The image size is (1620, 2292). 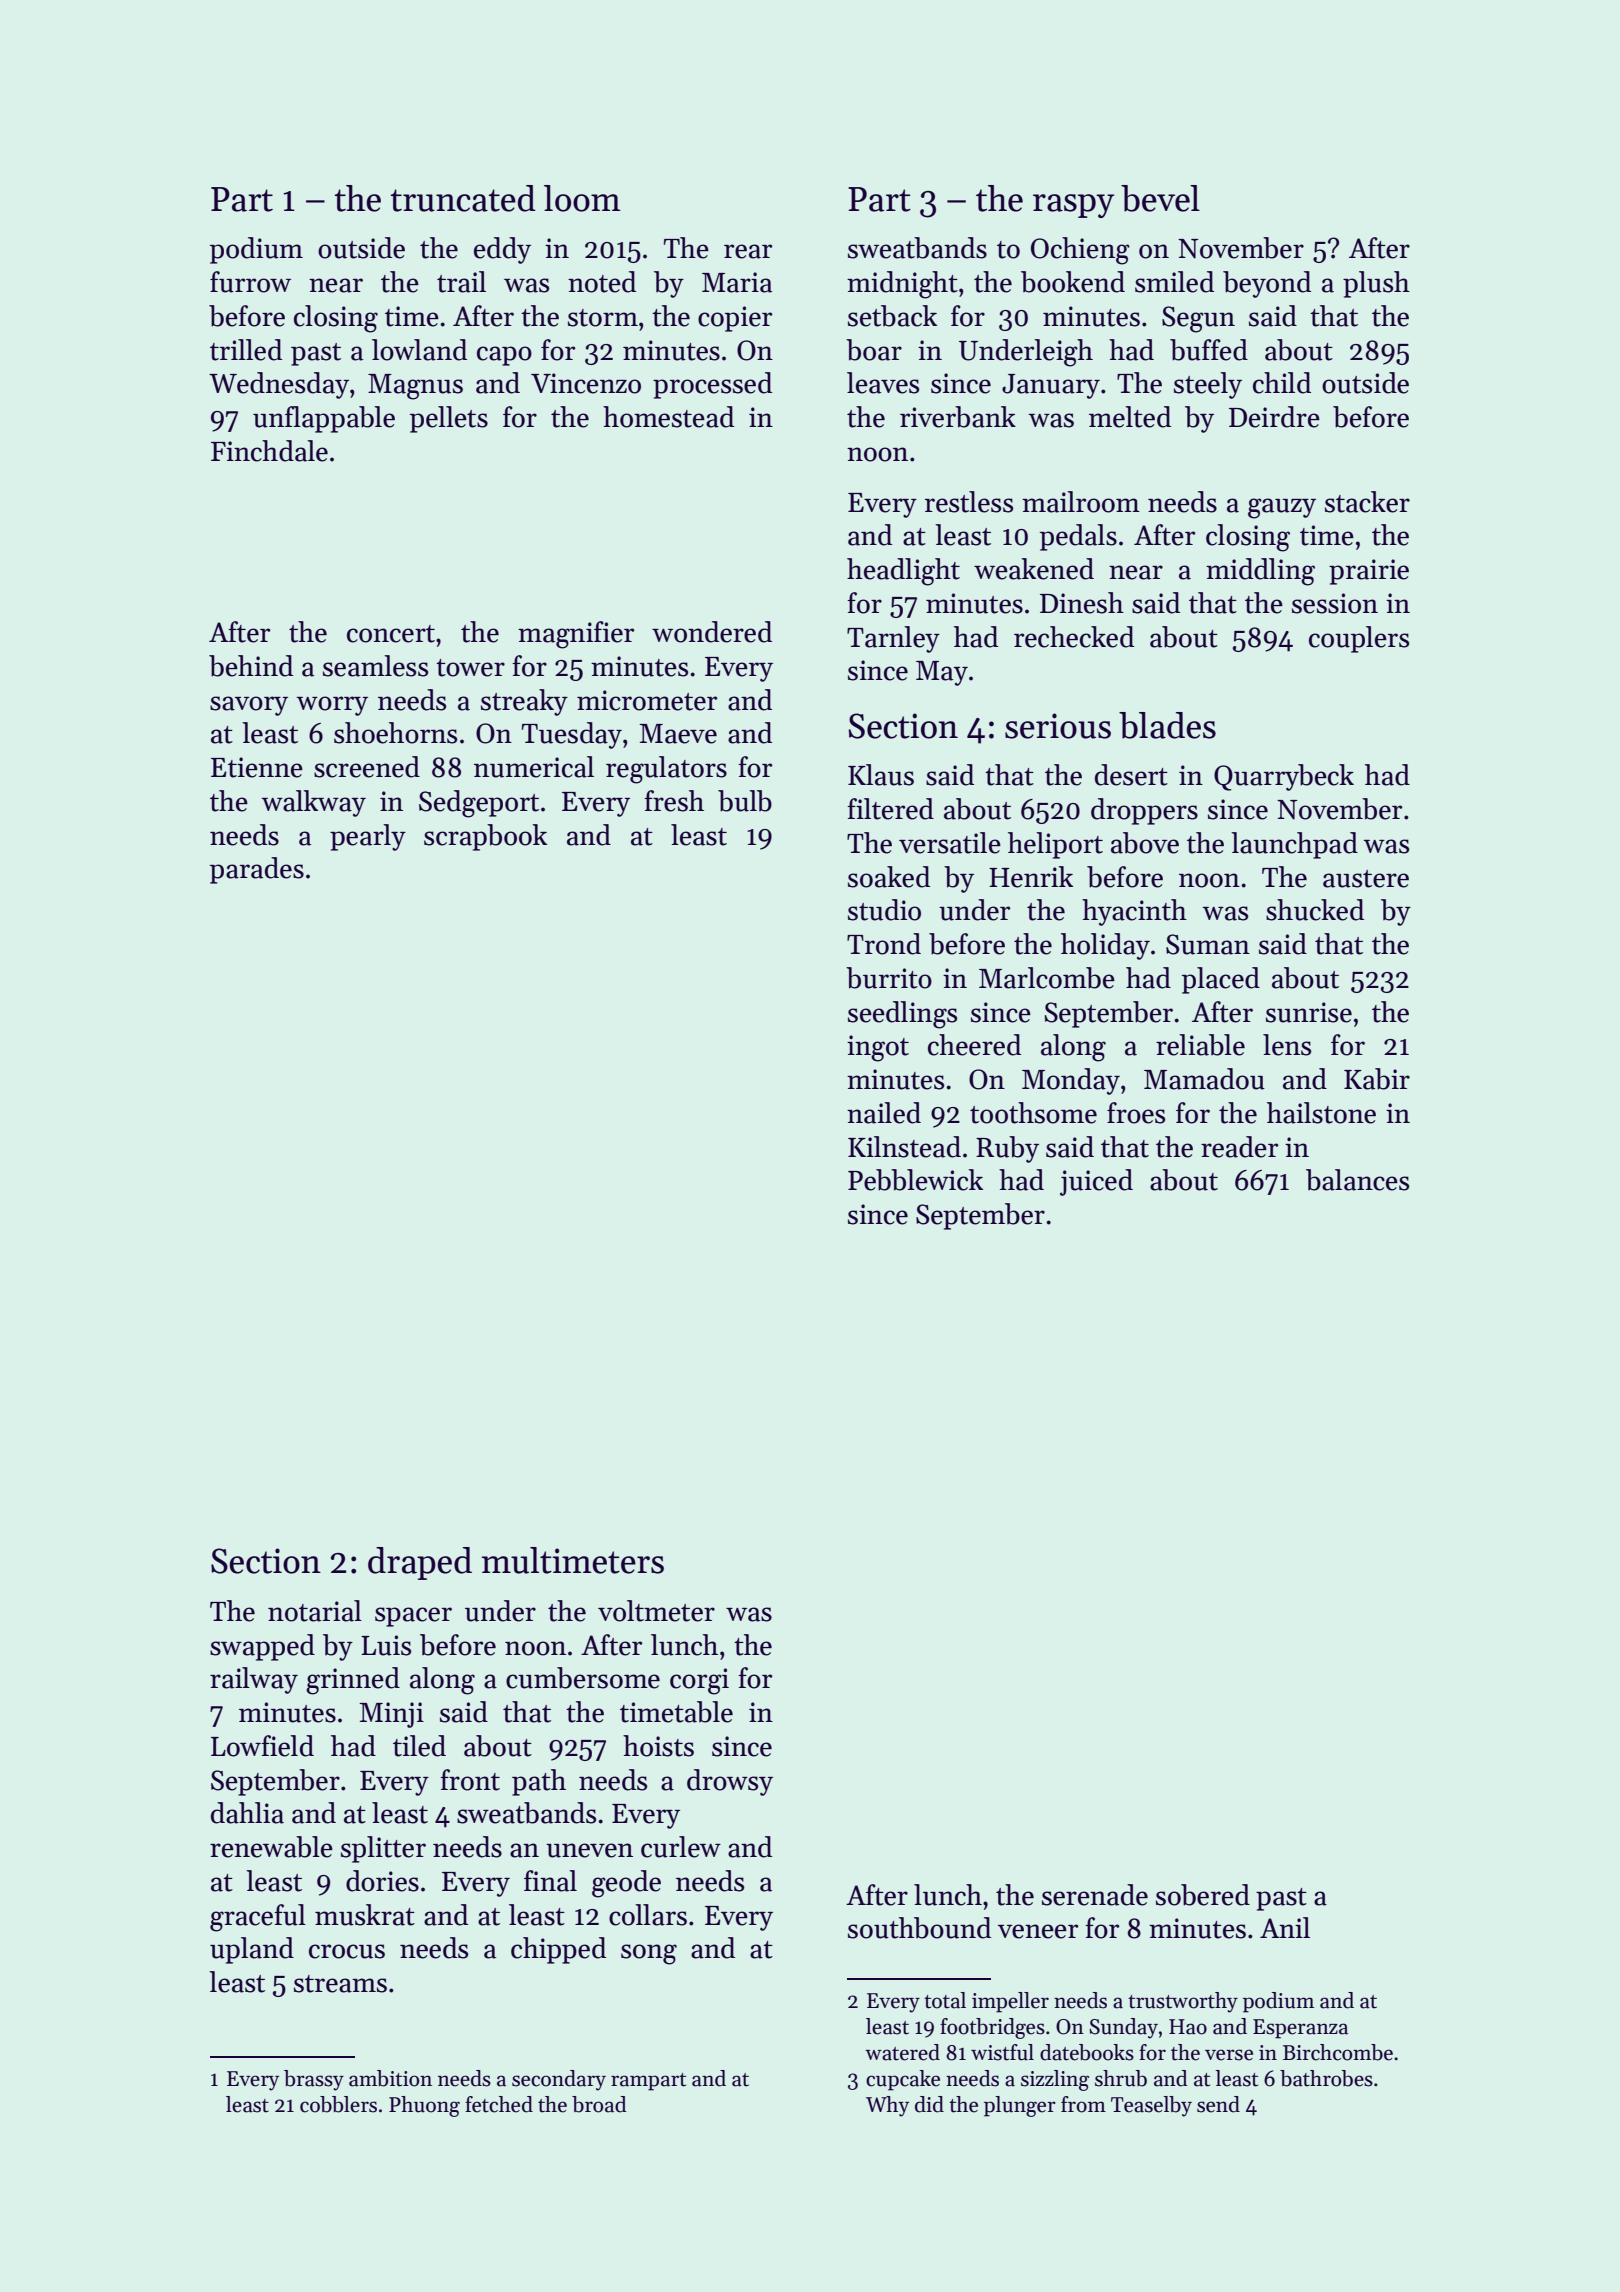 I want to click on fetched, so click(x=499, y=2104).
